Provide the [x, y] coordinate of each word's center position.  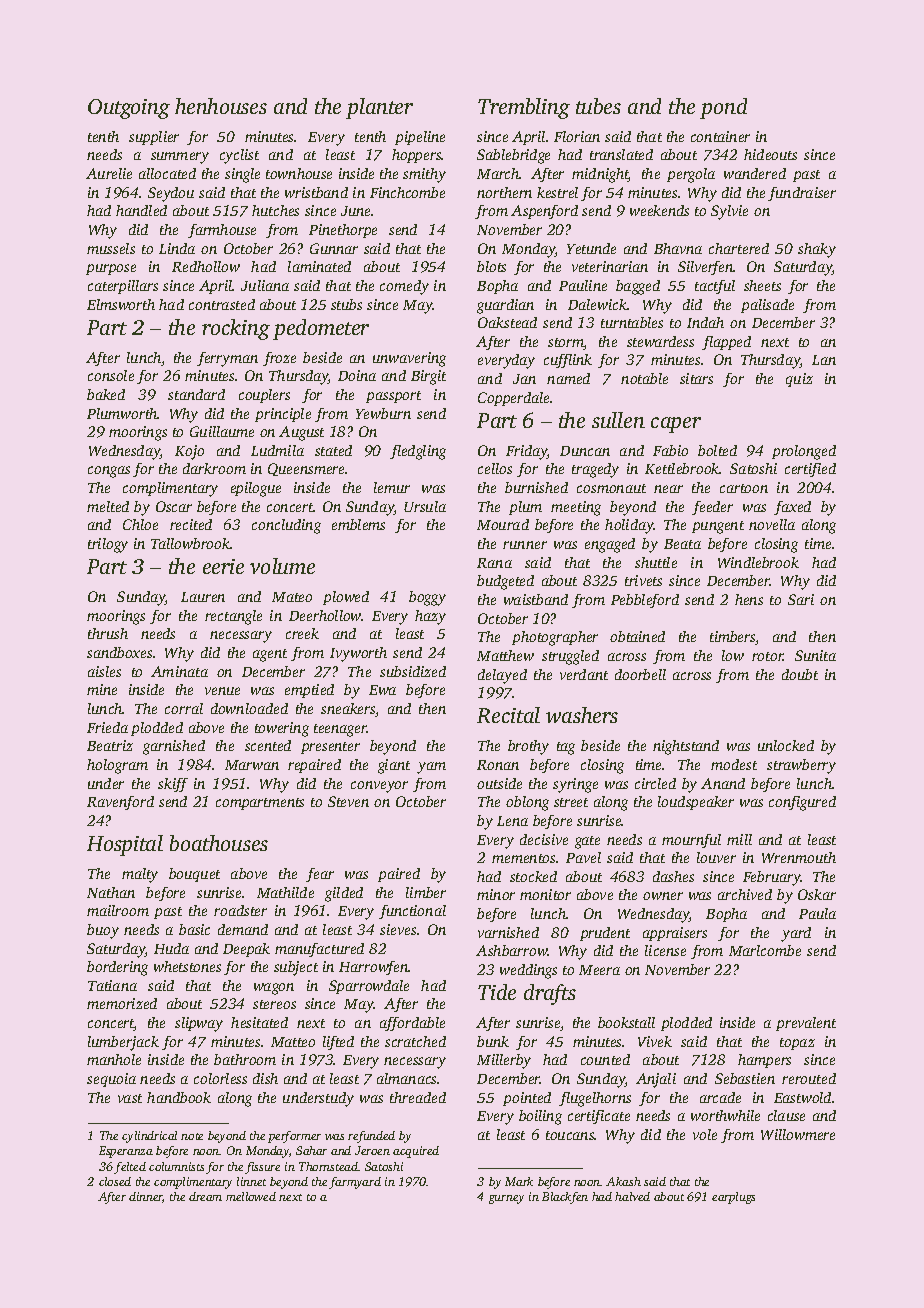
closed [115, 1181]
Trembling [524, 108]
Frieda [107, 727]
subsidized [413, 671]
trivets [643, 580]
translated [621, 154]
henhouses [221, 106]
